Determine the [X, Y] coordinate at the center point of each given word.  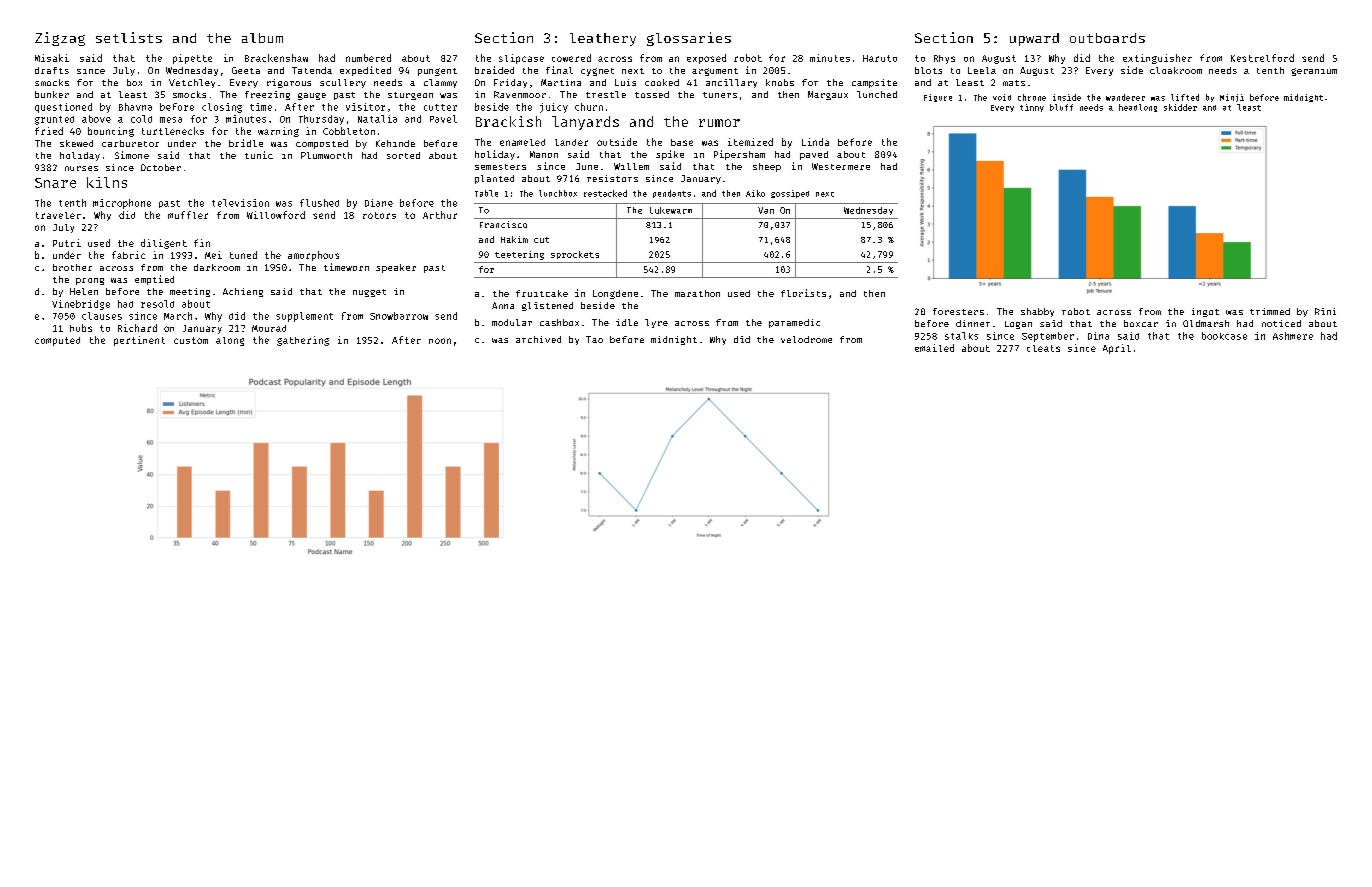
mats [1014, 83]
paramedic [794, 323]
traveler [58, 215]
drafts [52, 70]
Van [766, 210]
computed [57, 341]
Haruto [880, 58]
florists [803, 293]
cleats [1043, 348]
